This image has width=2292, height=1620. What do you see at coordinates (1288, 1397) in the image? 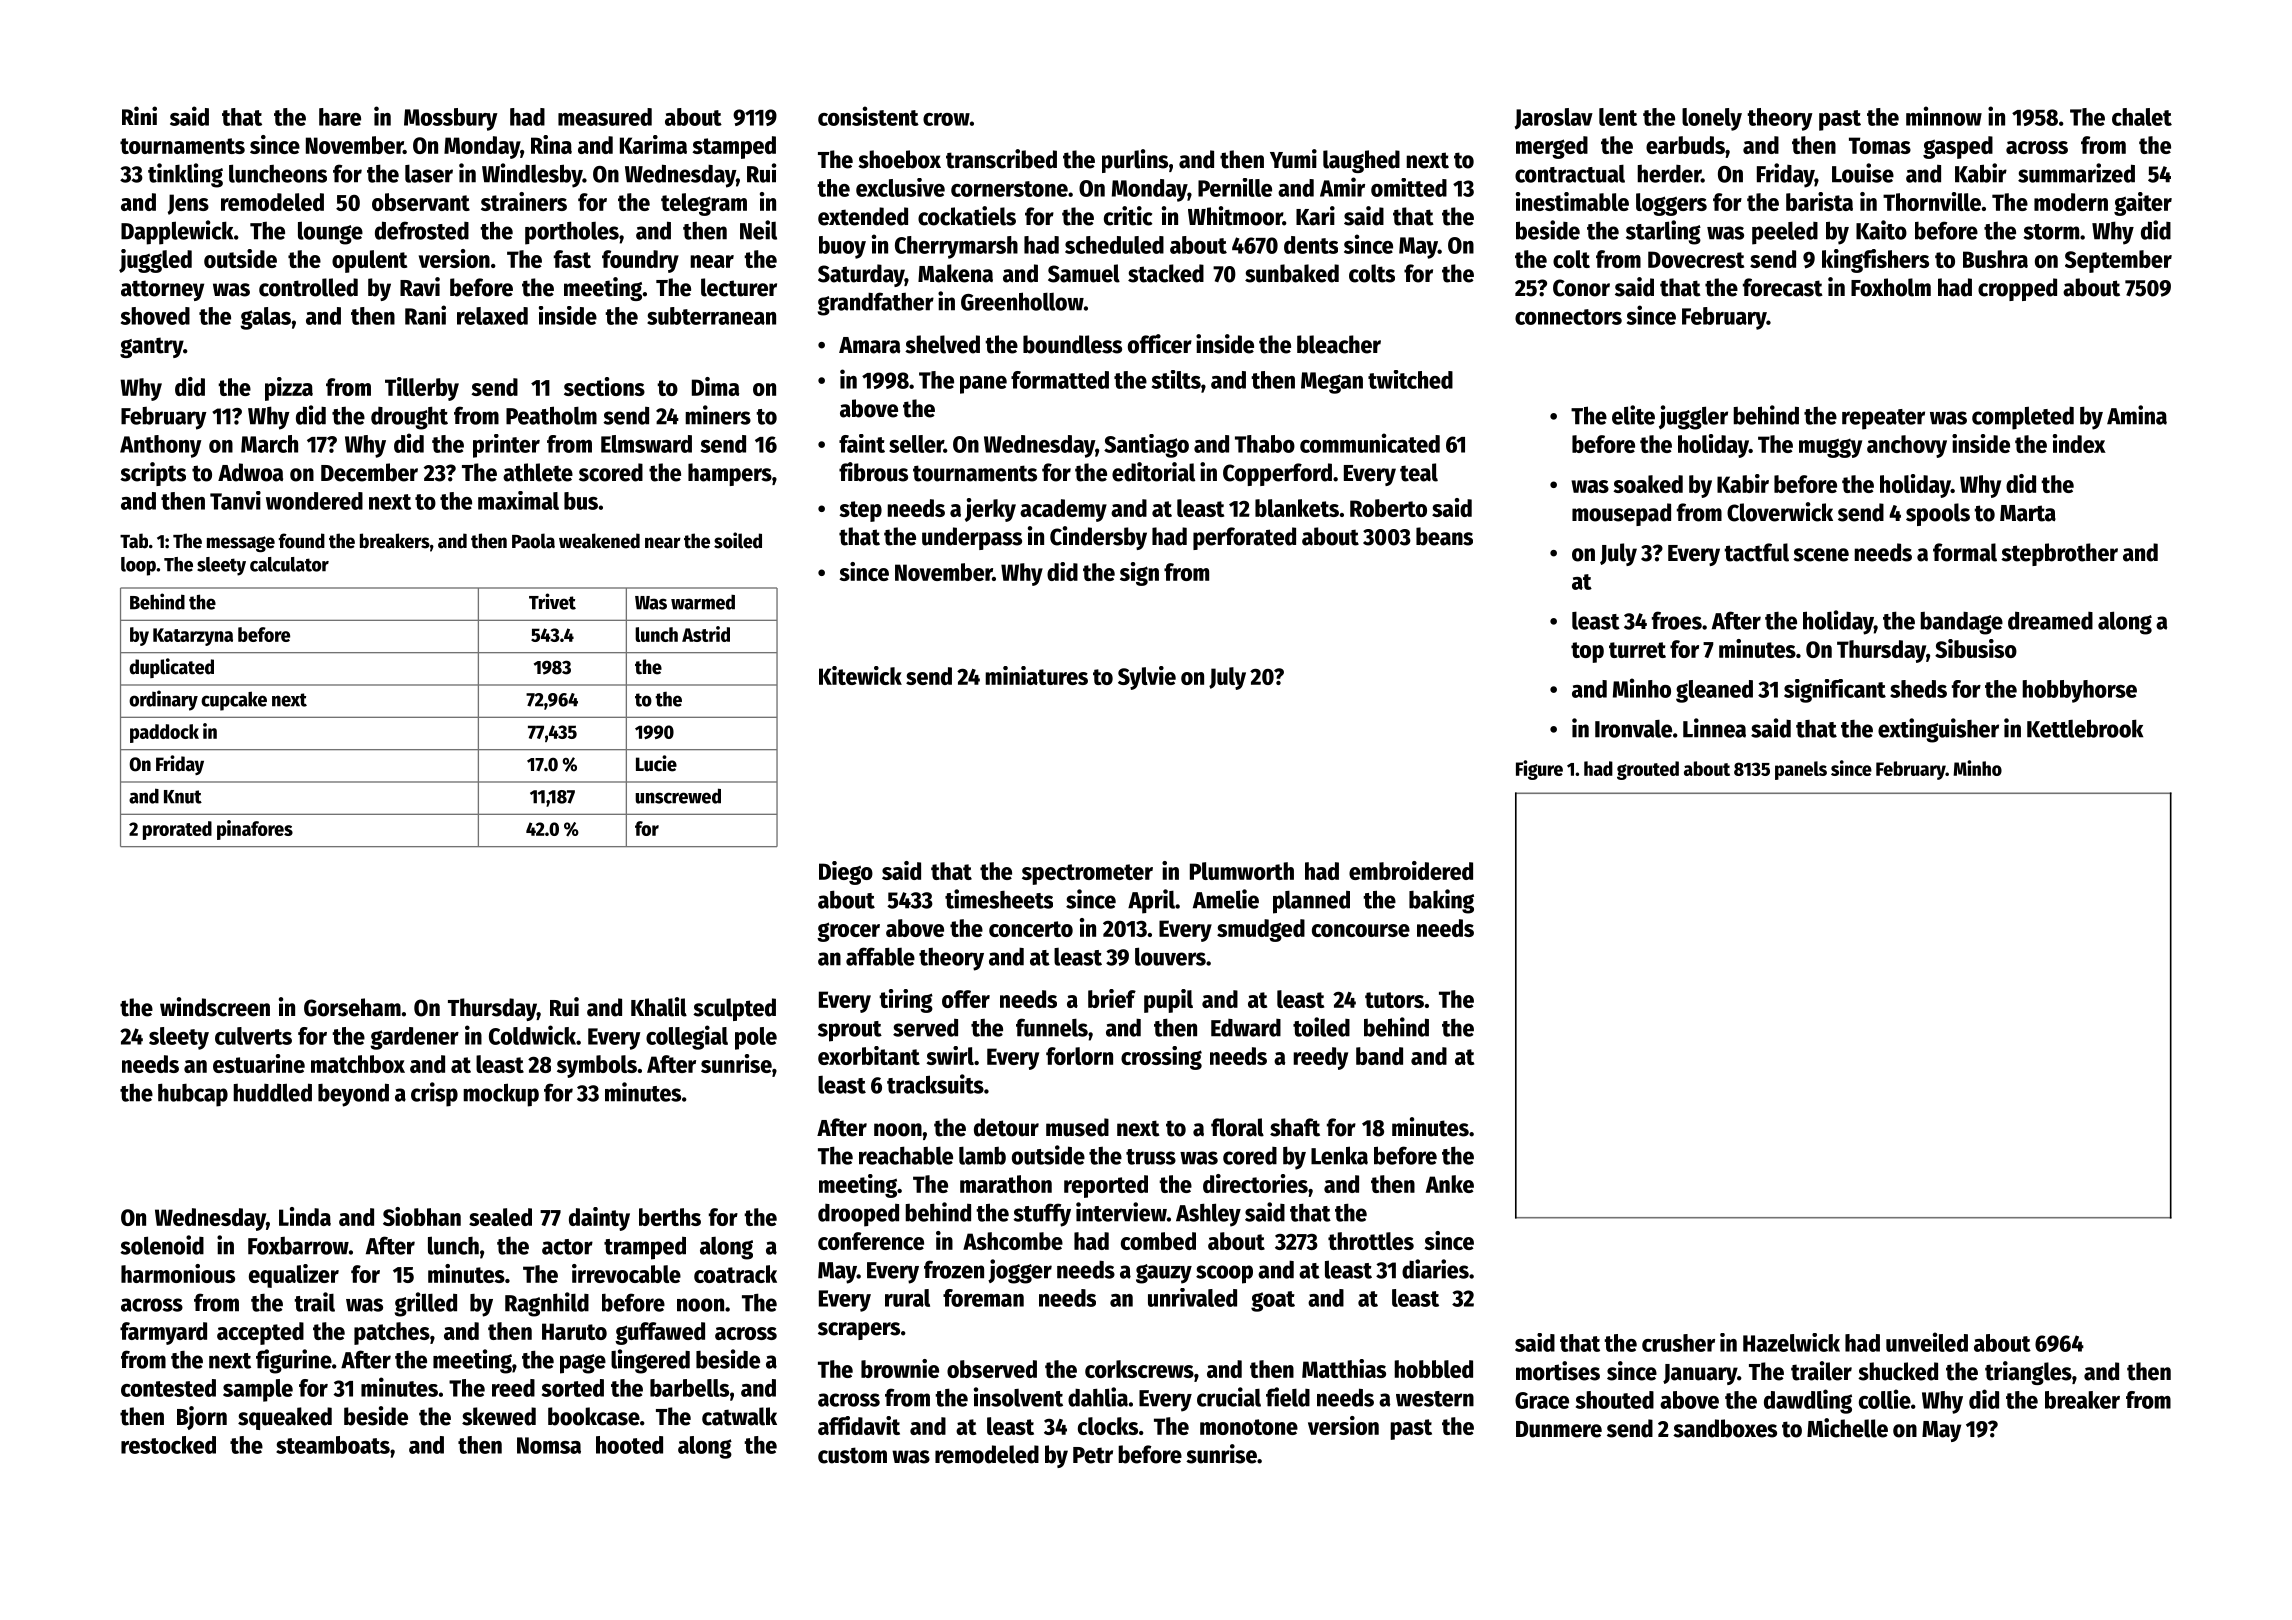
I see `field` at bounding box center [1288, 1397].
